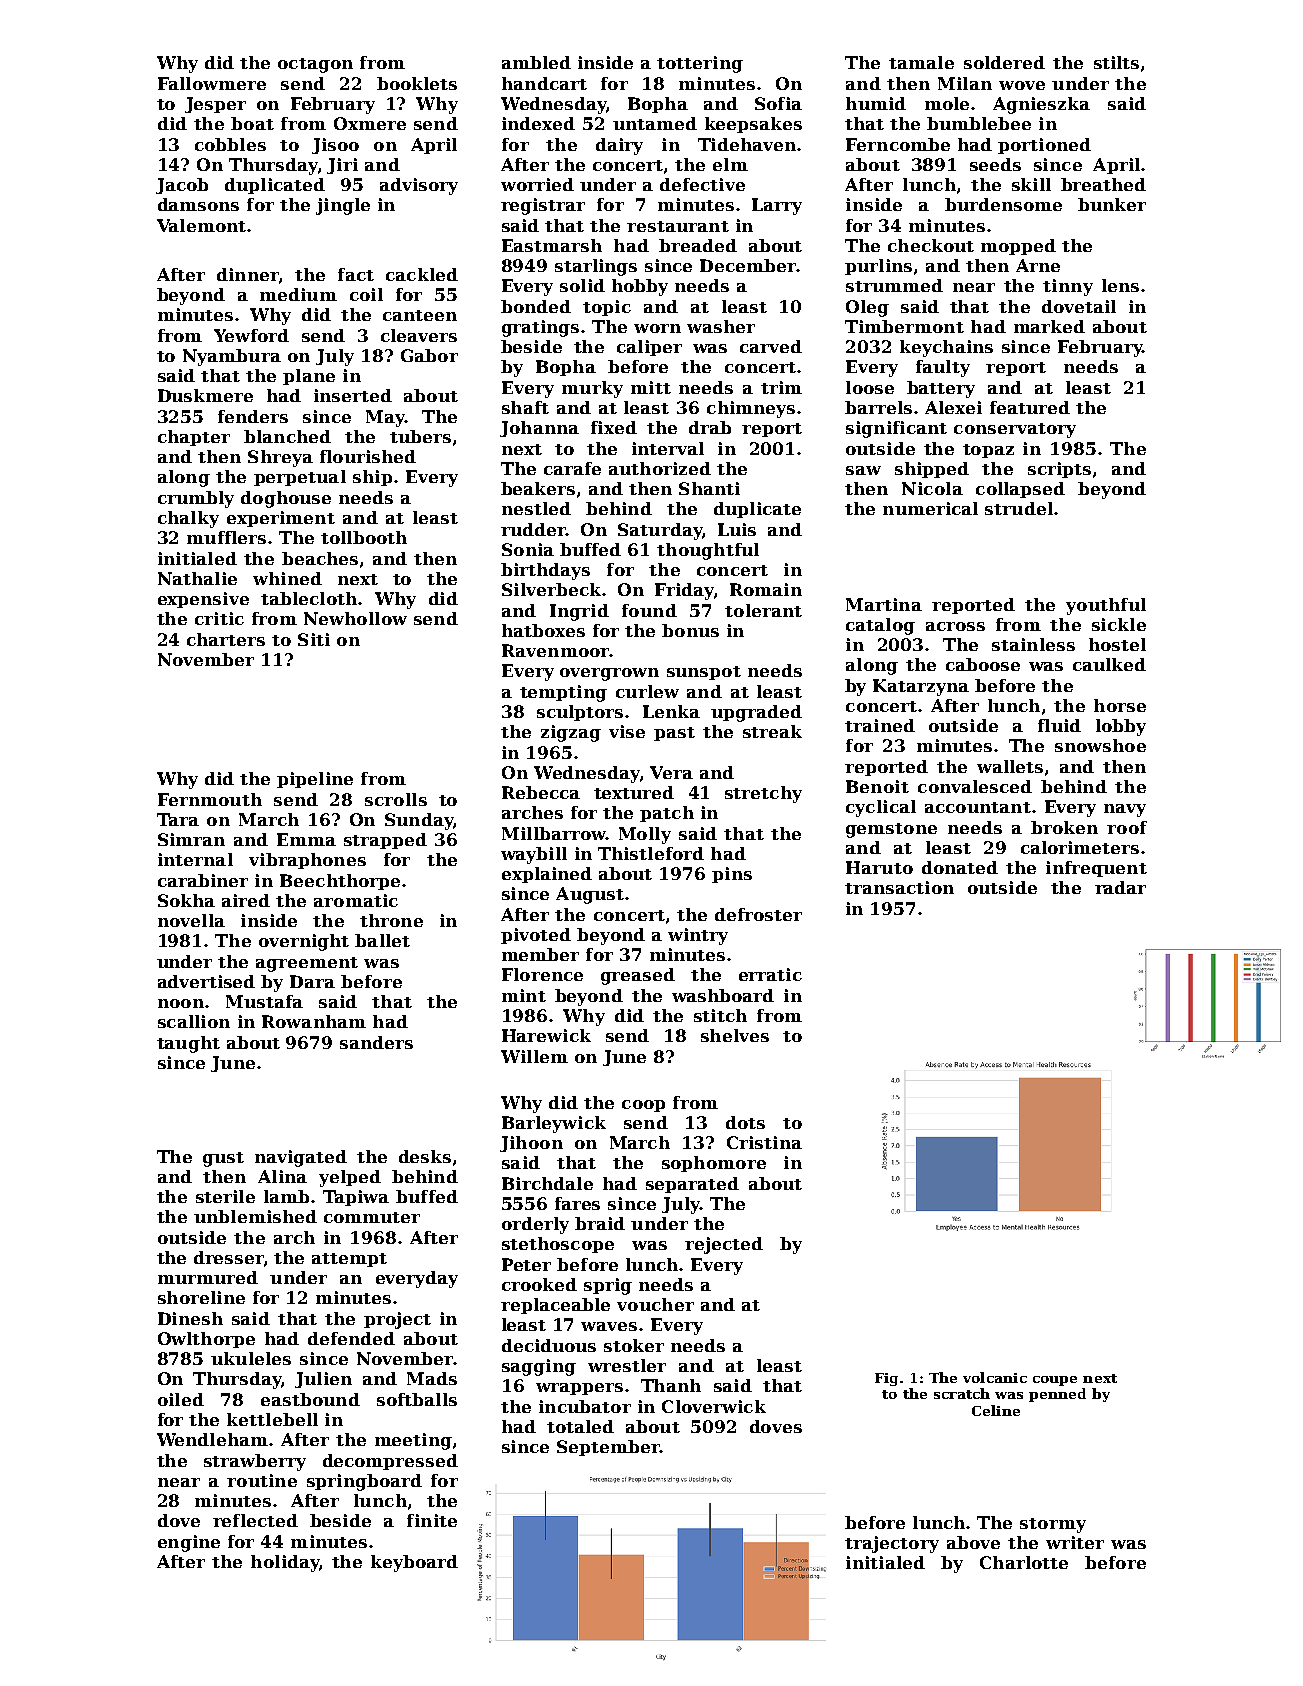 The image size is (1303, 1686). What do you see at coordinates (931, 245) in the screenshot?
I see `checkout` at bounding box center [931, 245].
